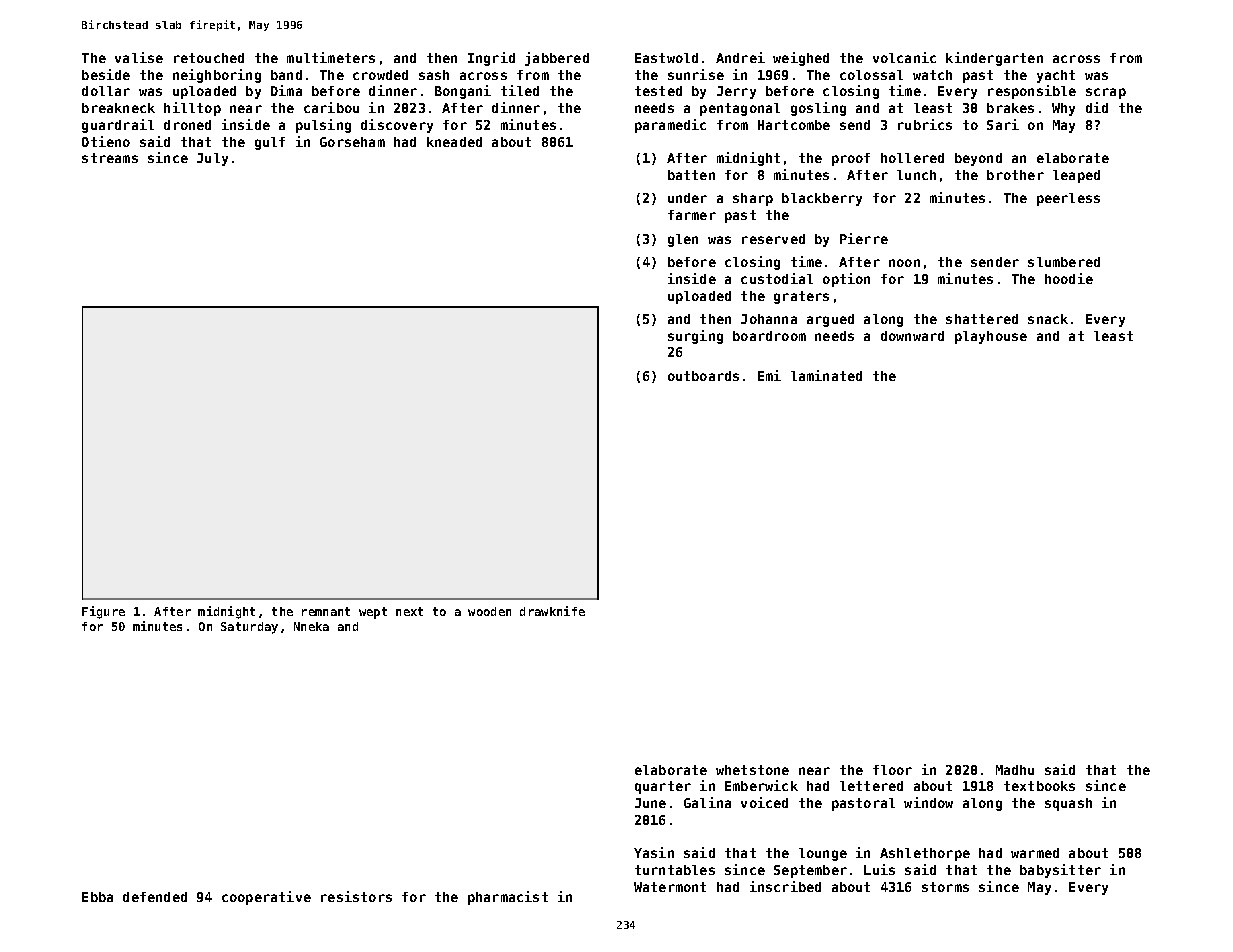 The height and width of the image is (952, 1233). Describe the element at coordinates (830, 320) in the image. I see `argued` at that location.
